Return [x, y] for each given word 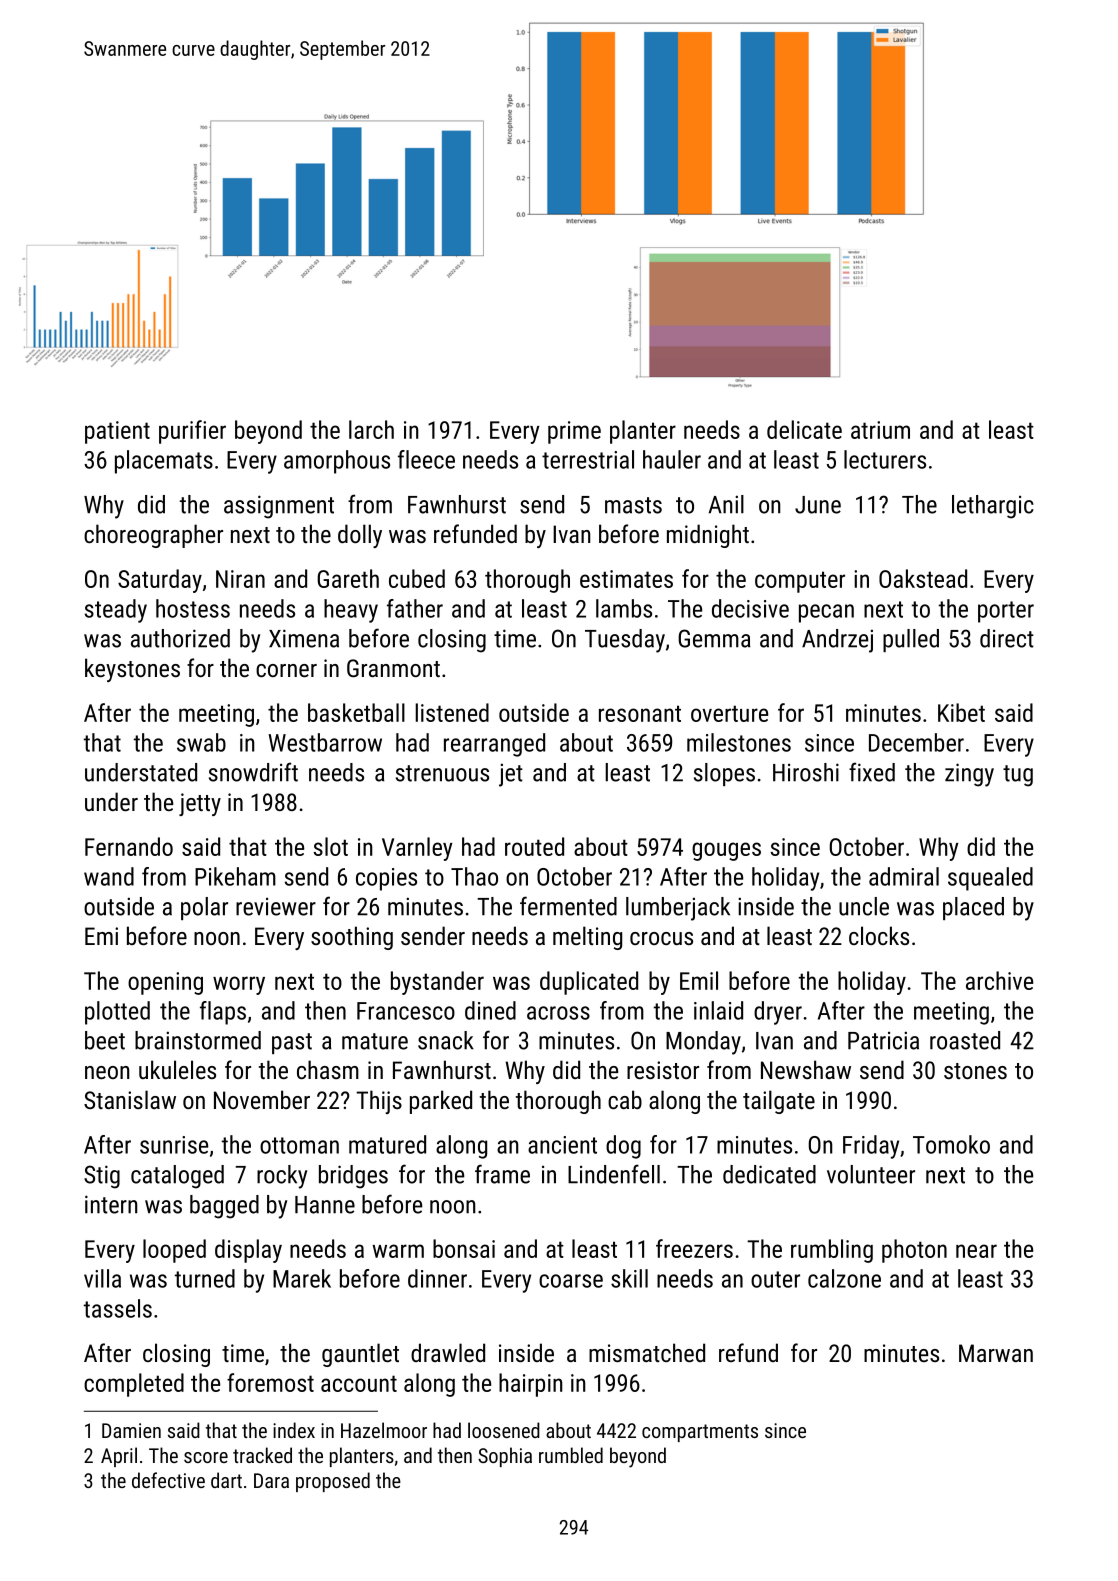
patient [117, 432]
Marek [302, 1278]
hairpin [530, 1385]
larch [371, 429]
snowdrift [253, 772]
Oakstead [923, 578]
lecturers [885, 459]
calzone [844, 1278]
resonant [640, 713]
